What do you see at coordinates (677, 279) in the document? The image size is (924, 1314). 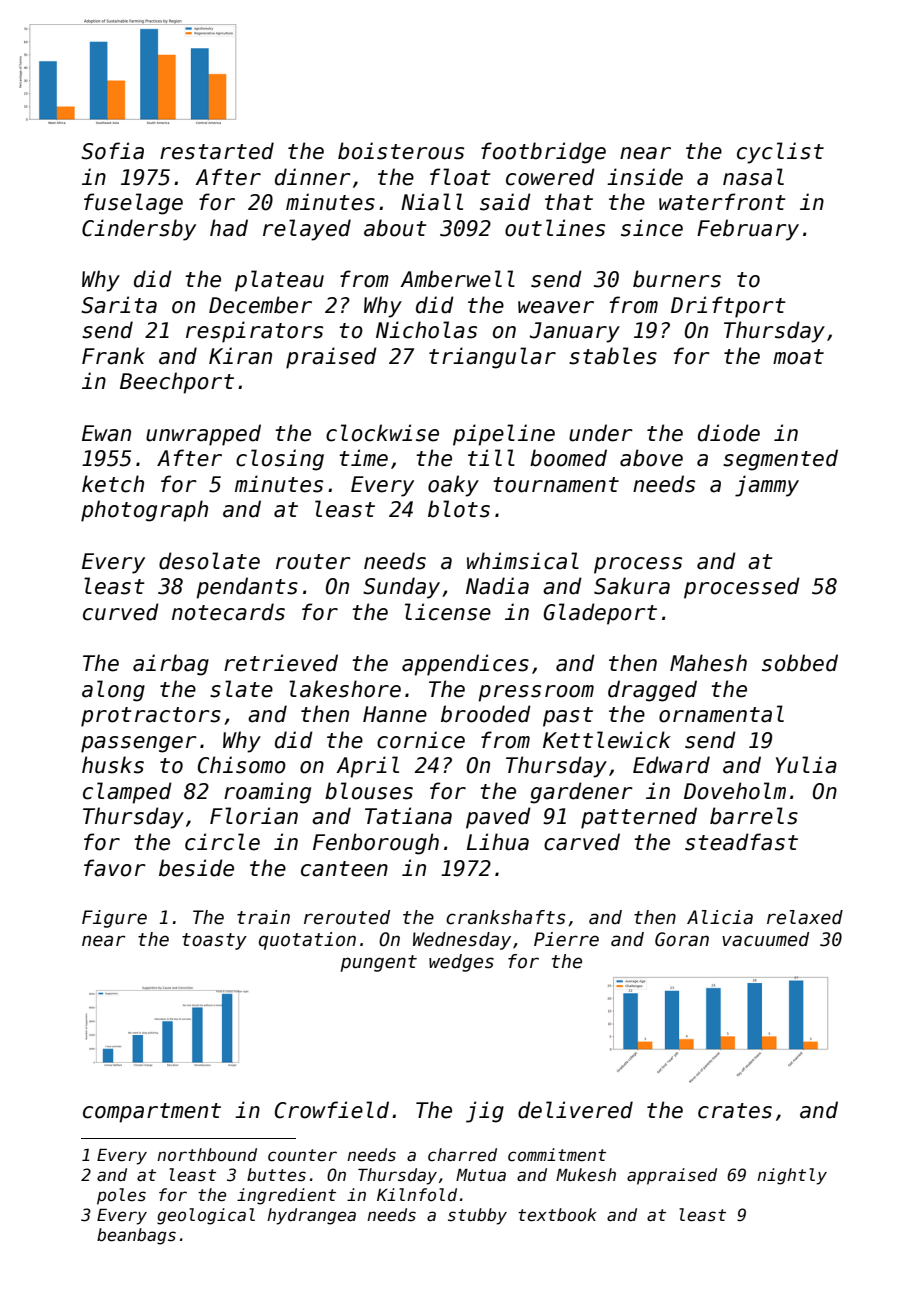 I see `burners` at bounding box center [677, 279].
